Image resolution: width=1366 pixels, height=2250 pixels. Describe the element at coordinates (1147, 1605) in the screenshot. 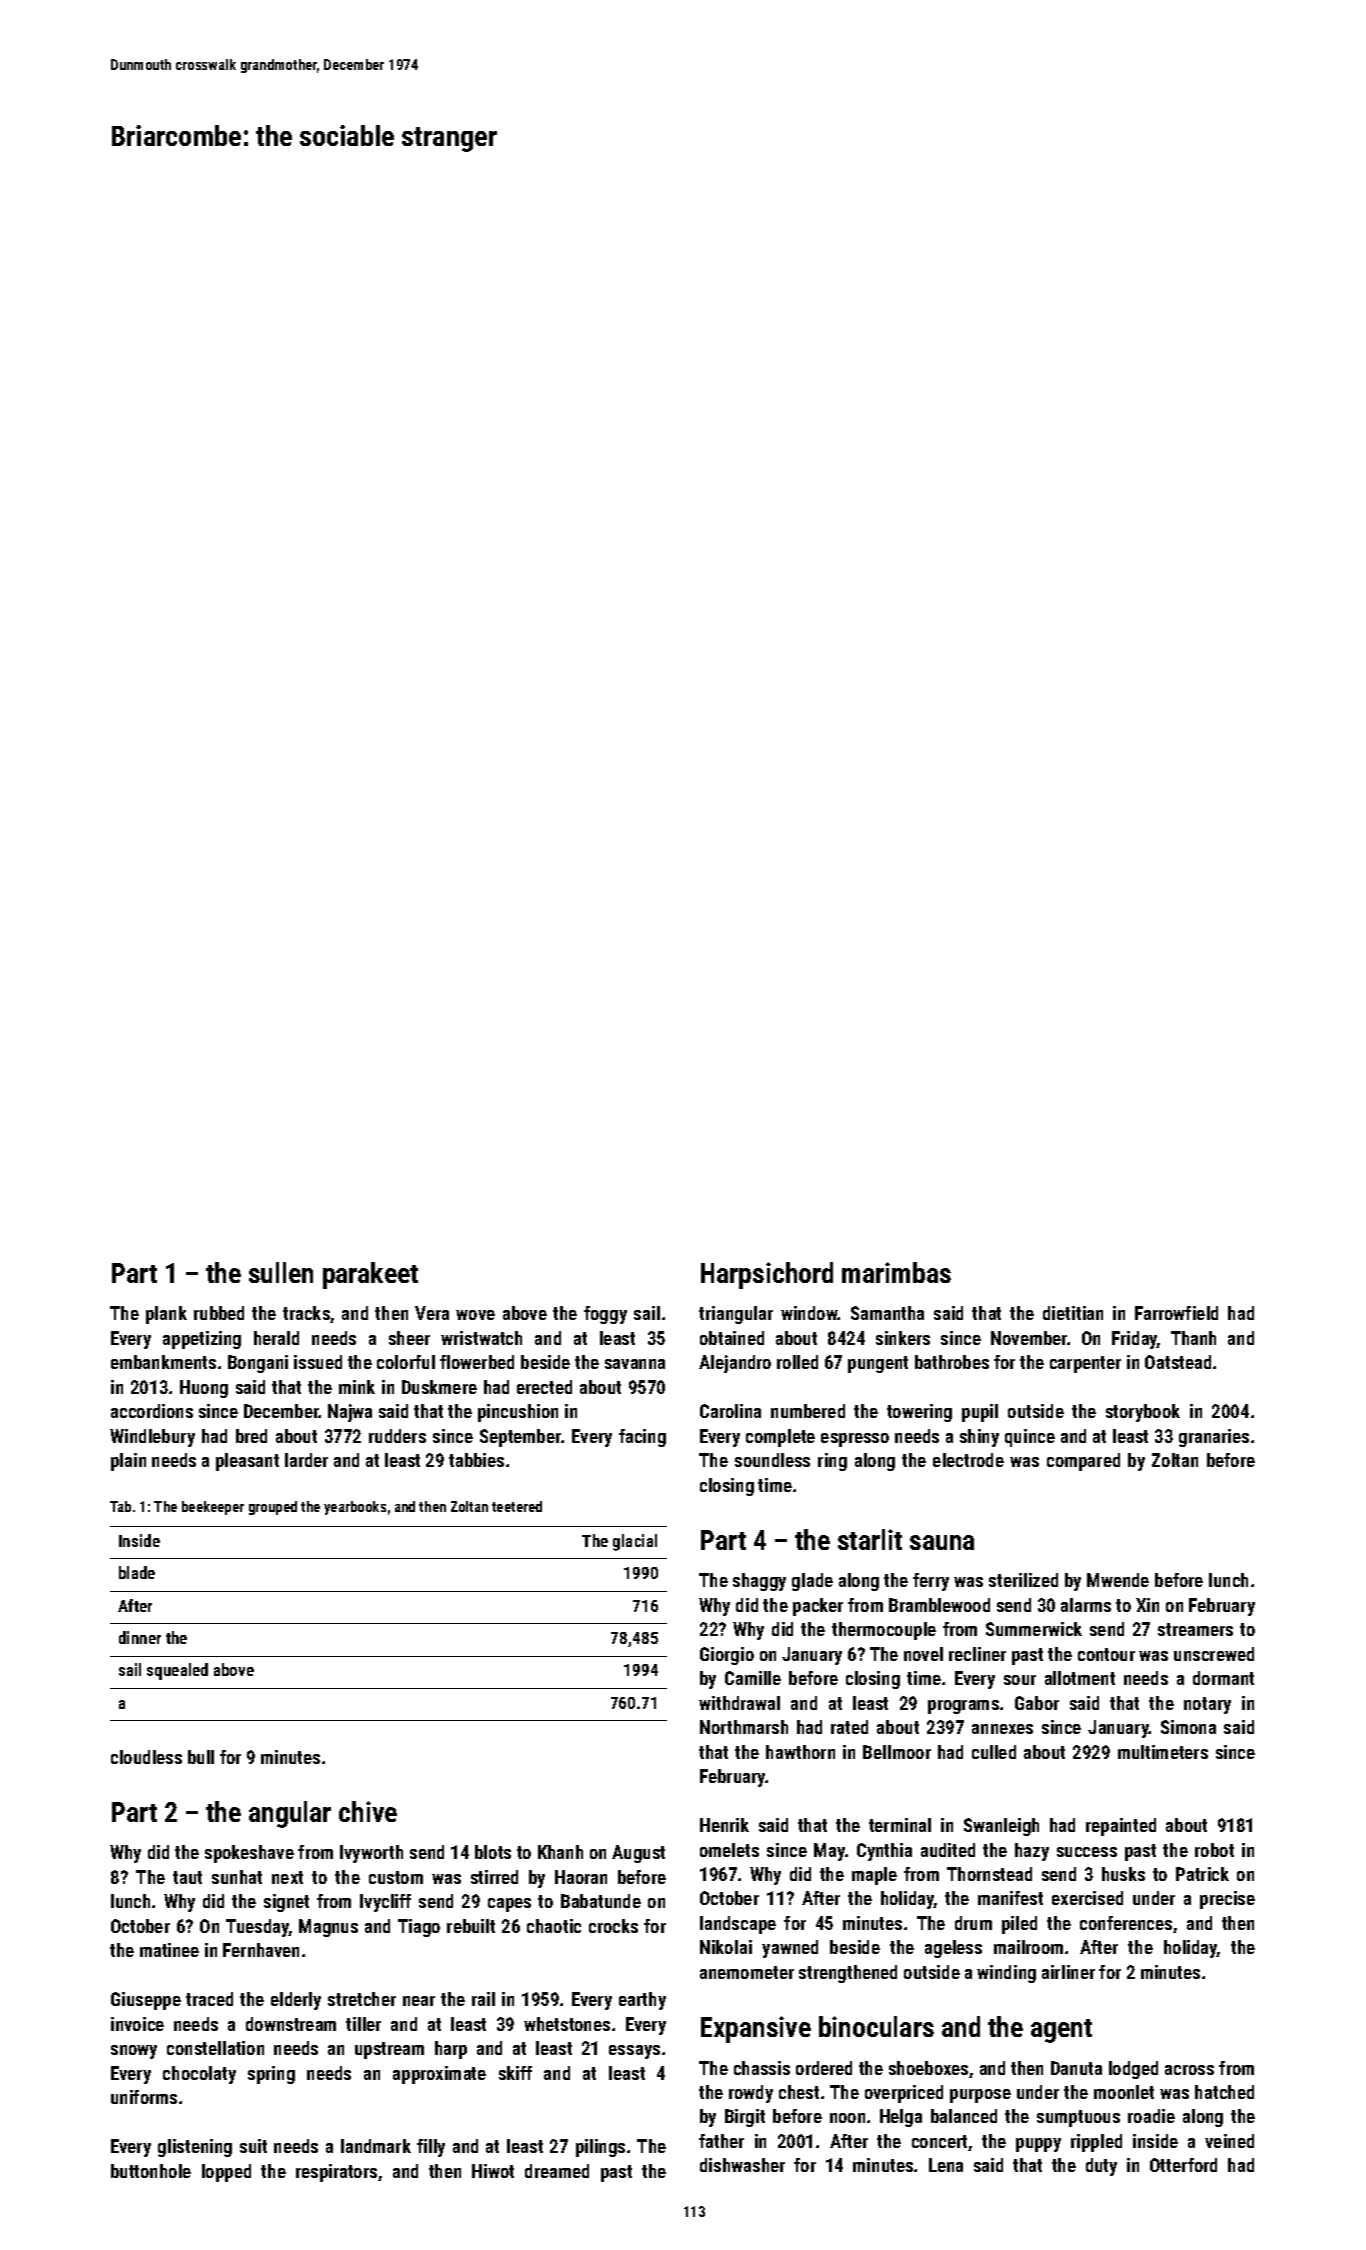

I see `Xin` at that location.
